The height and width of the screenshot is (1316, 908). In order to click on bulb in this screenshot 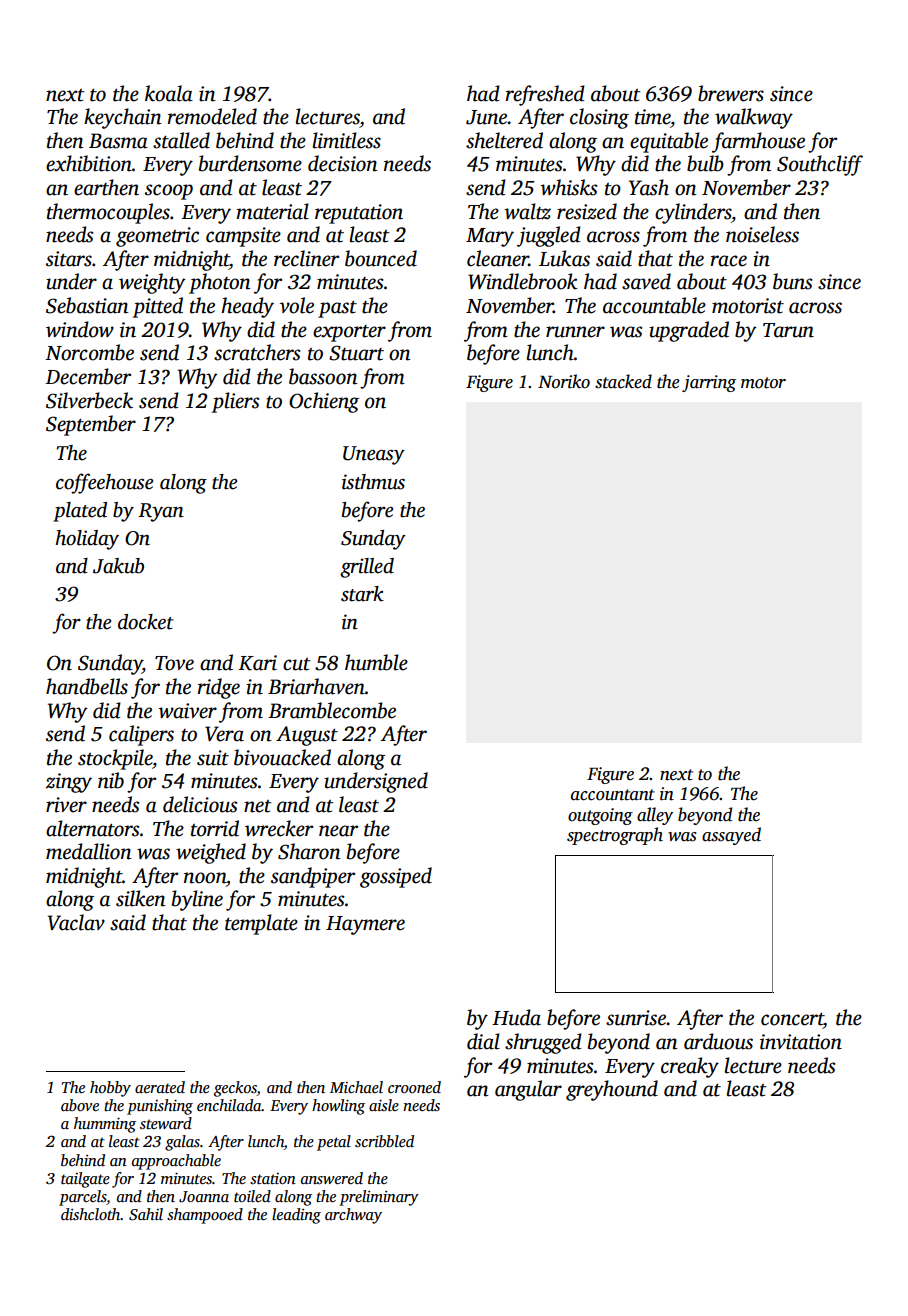, I will do `click(705, 163)`.
